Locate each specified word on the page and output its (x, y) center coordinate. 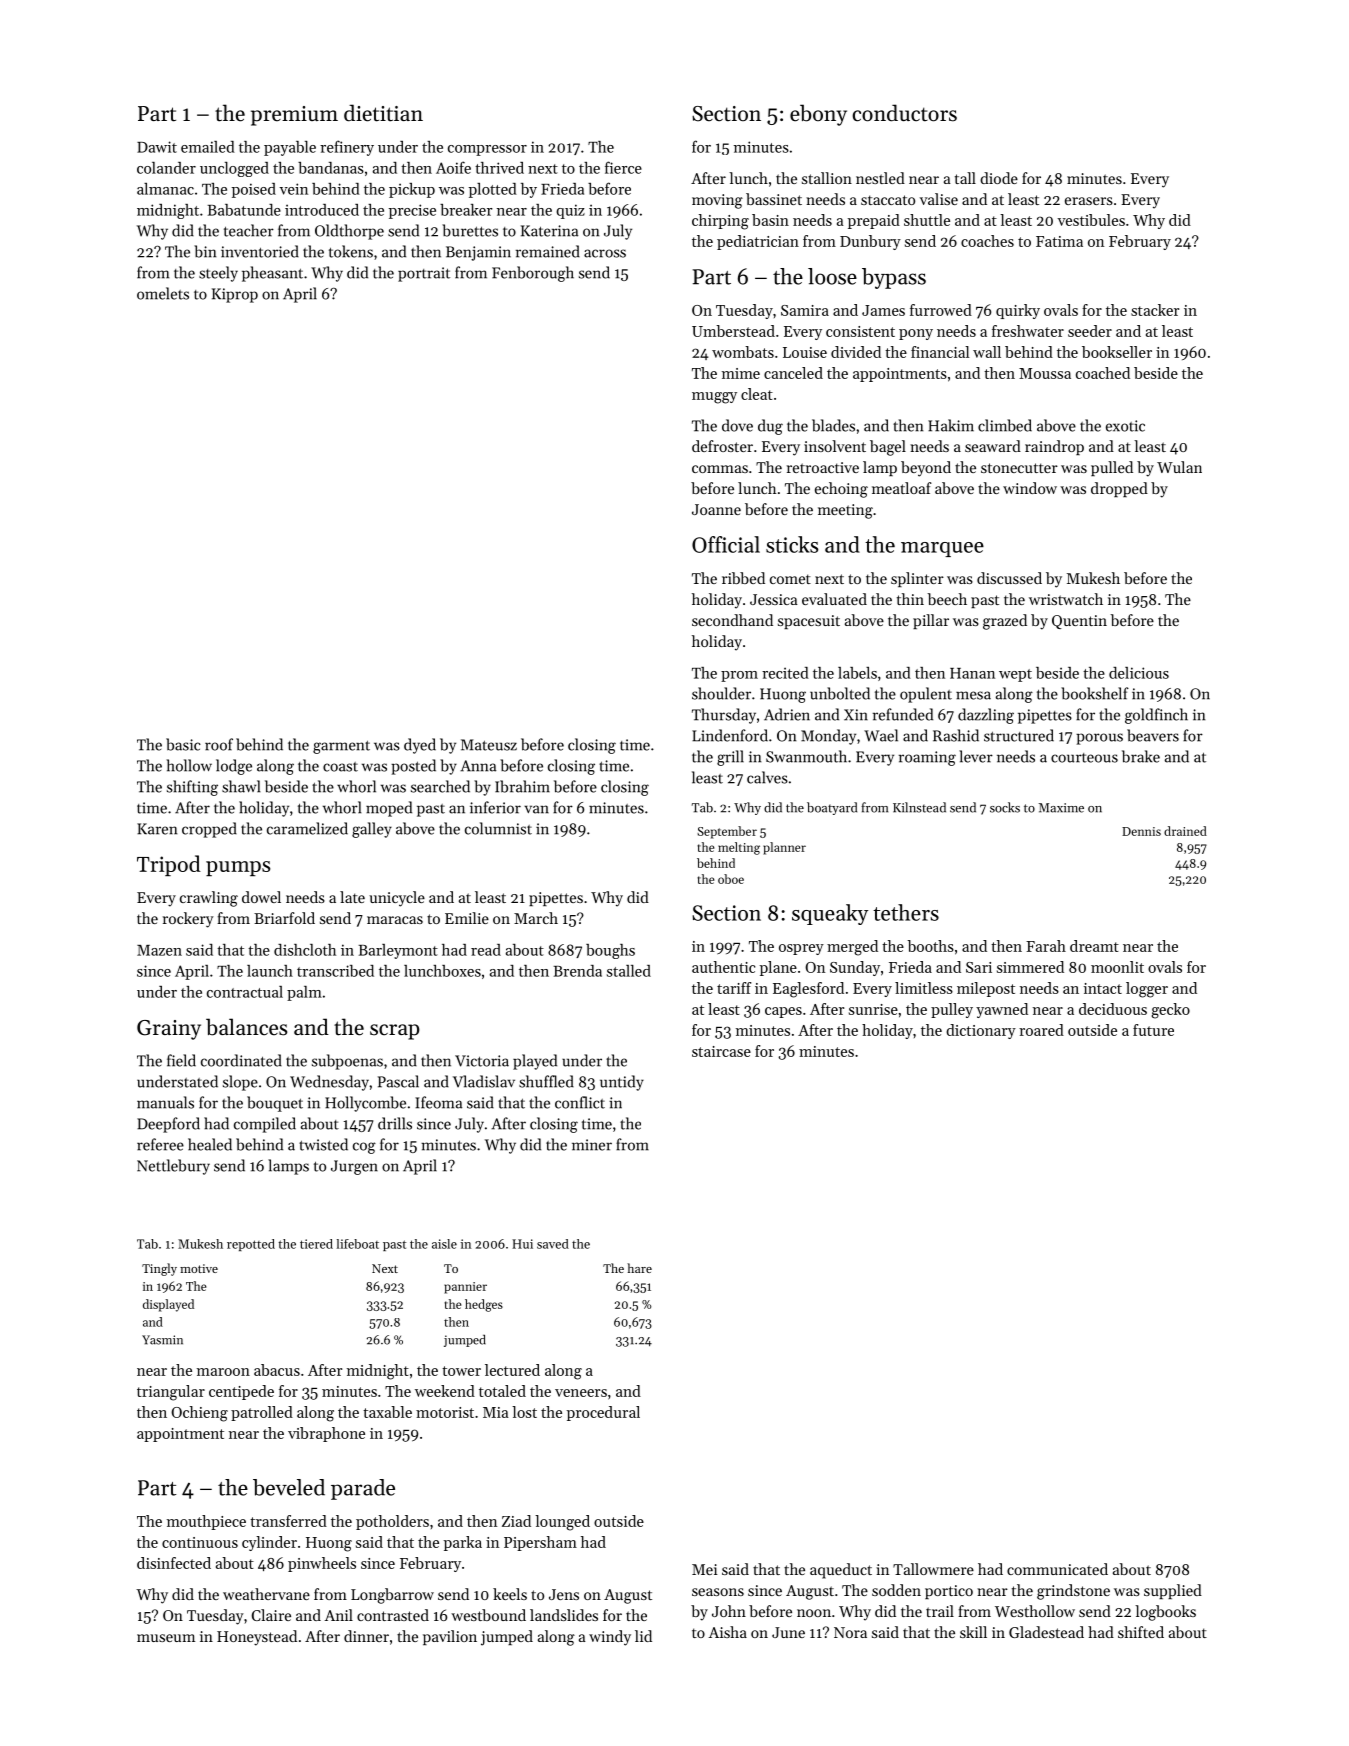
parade (363, 1489)
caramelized (307, 828)
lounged (562, 1523)
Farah (1046, 946)
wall (987, 352)
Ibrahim (522, 786)
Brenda (577, 971)
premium (294, 116)
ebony (818, 115)
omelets (163, 293)
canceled (793, 373)
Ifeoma (438, 1102)
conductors (905, 113)
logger (1147, 990)
